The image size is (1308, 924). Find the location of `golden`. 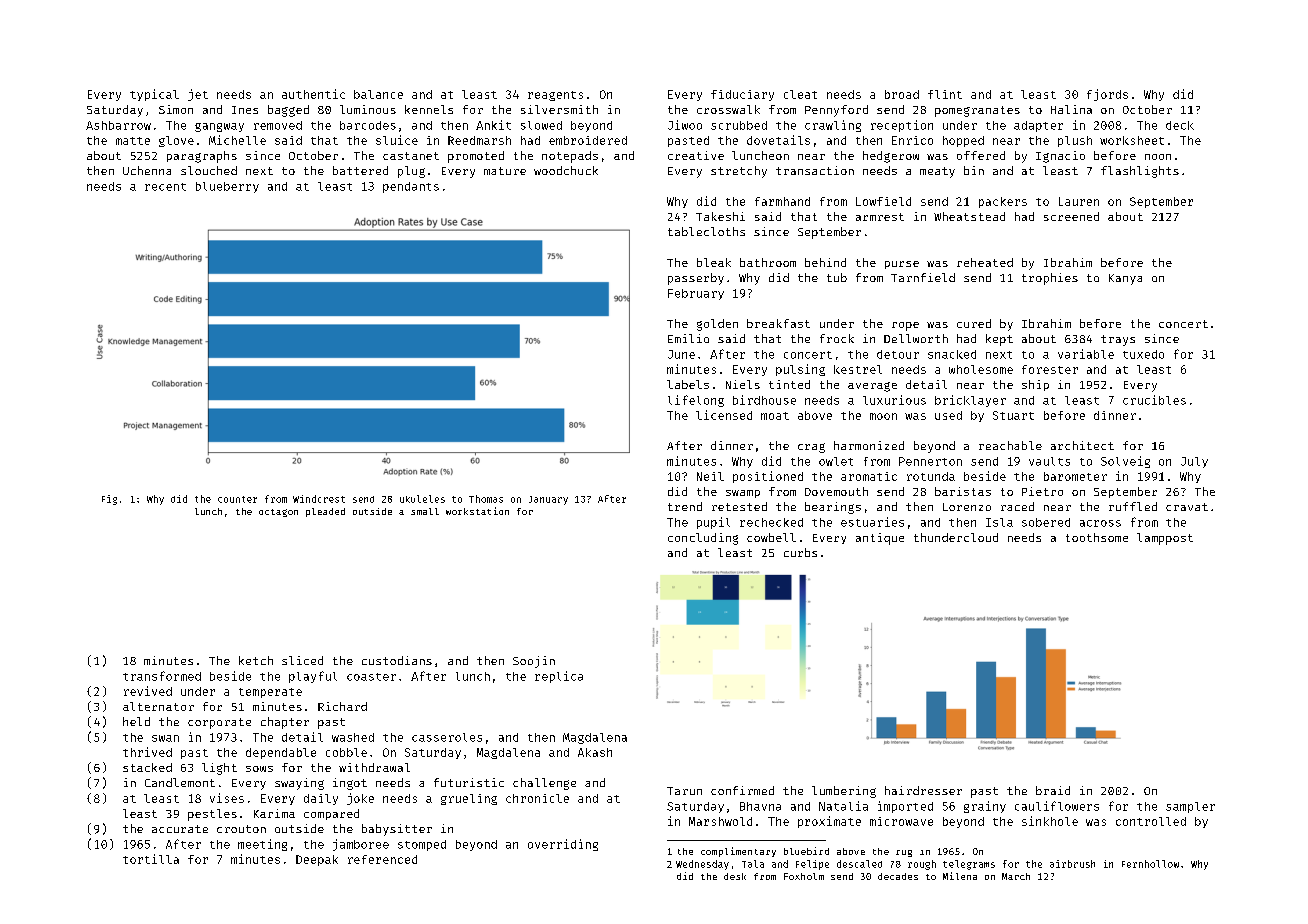

golden is located at coordinates (717, 325).
